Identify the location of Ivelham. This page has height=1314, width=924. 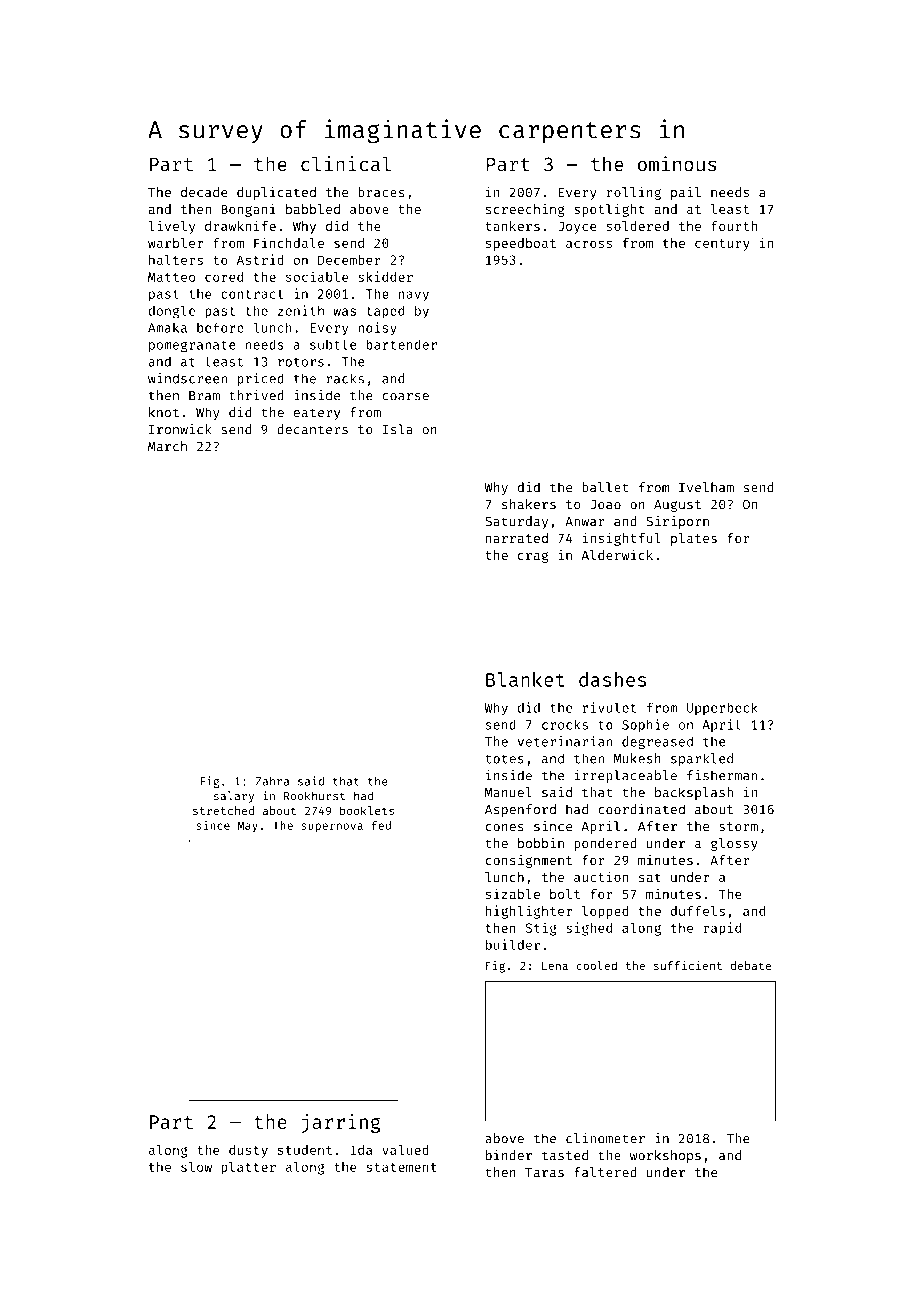
(706, 487).
